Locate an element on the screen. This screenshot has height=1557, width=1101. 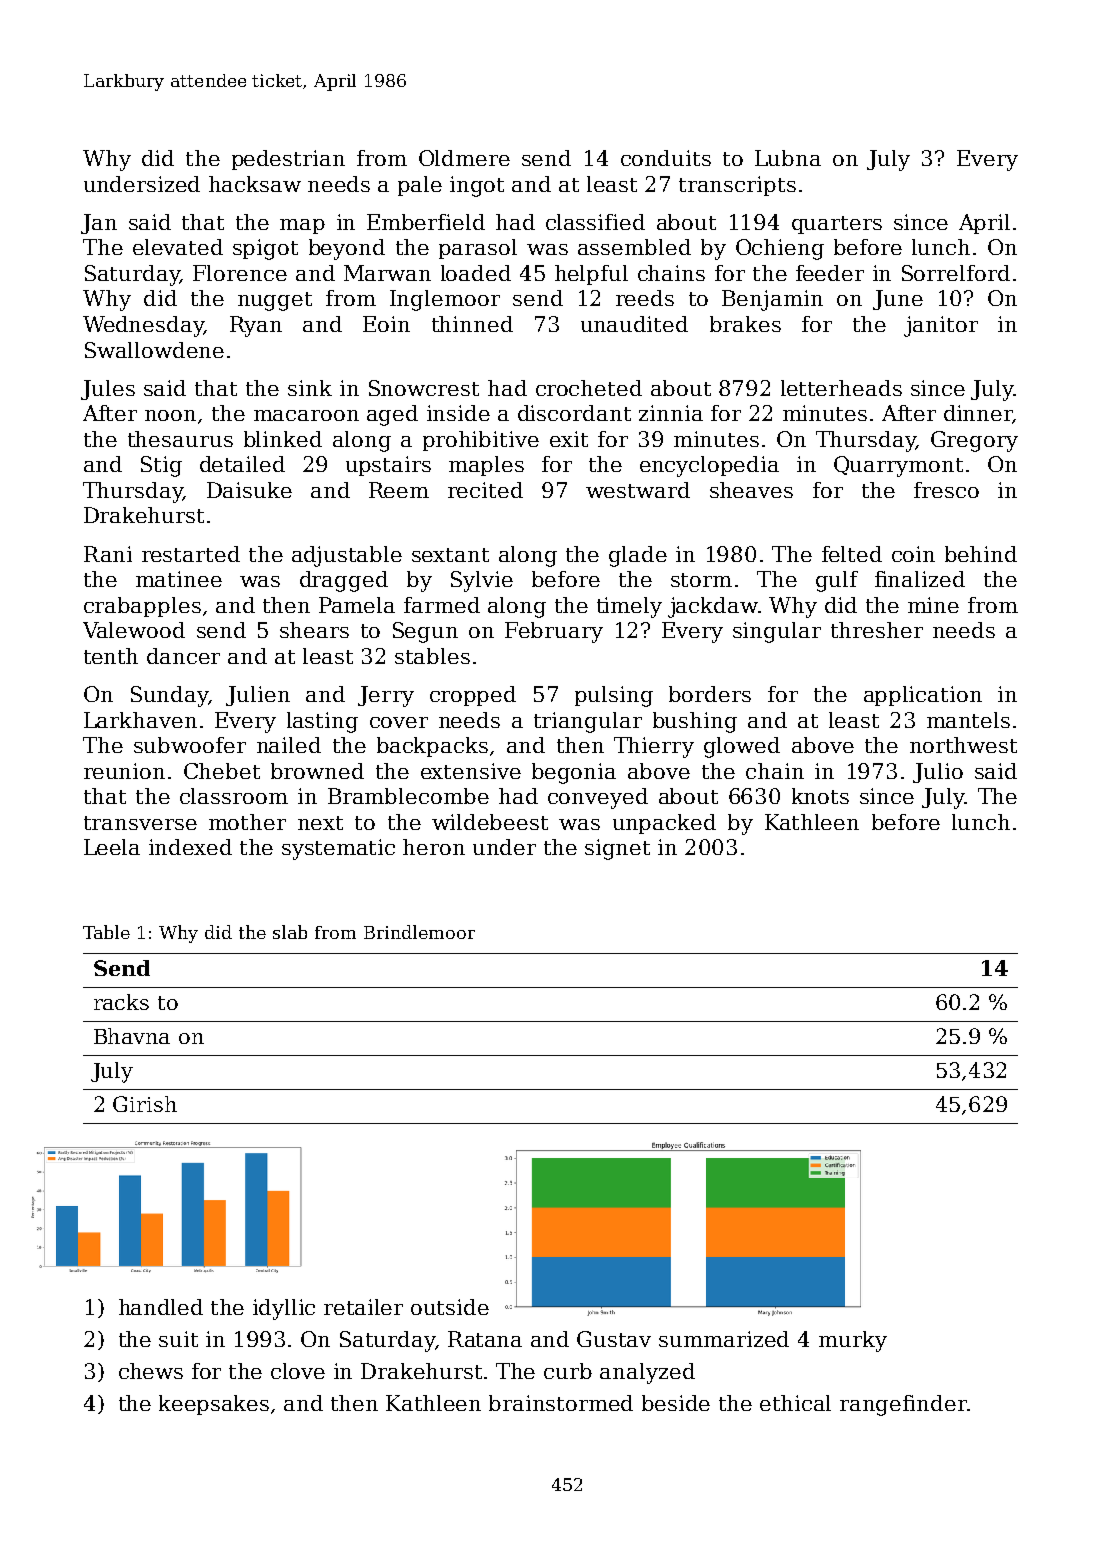
janitor is located at coordinates (941, 326).
